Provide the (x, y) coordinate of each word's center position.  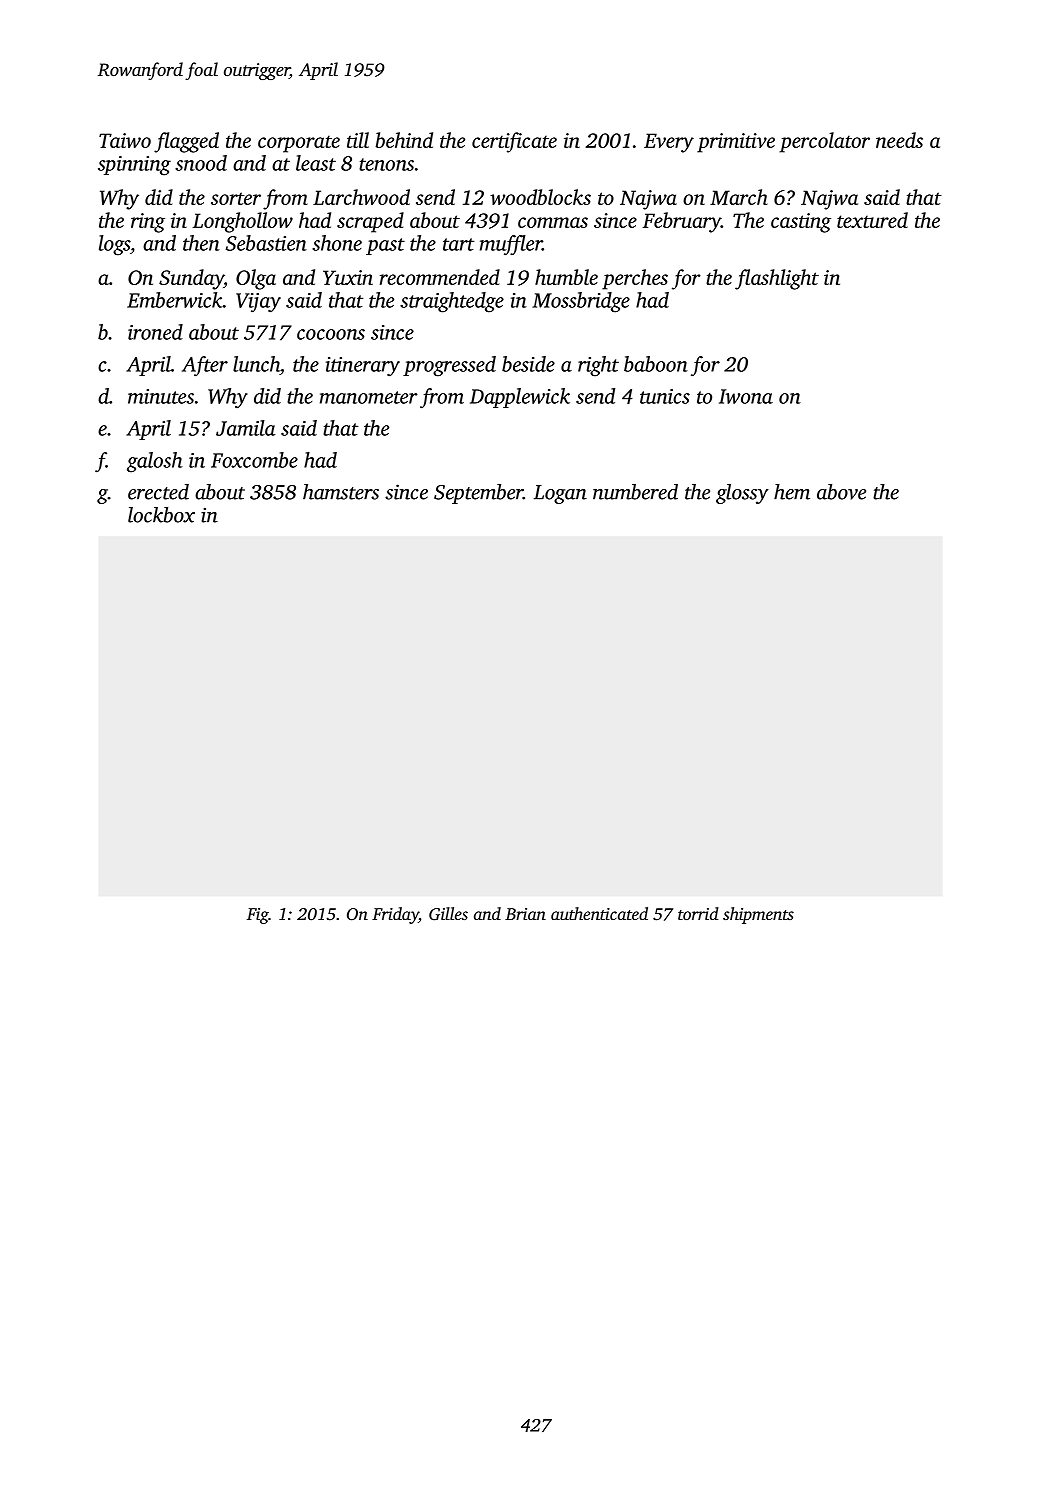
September (478, 494)
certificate (514, 142)
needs (899, 140)
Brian (525, 914)
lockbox (161, 515)
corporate (299, 144)
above (841, 492)
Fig (258, 916)
